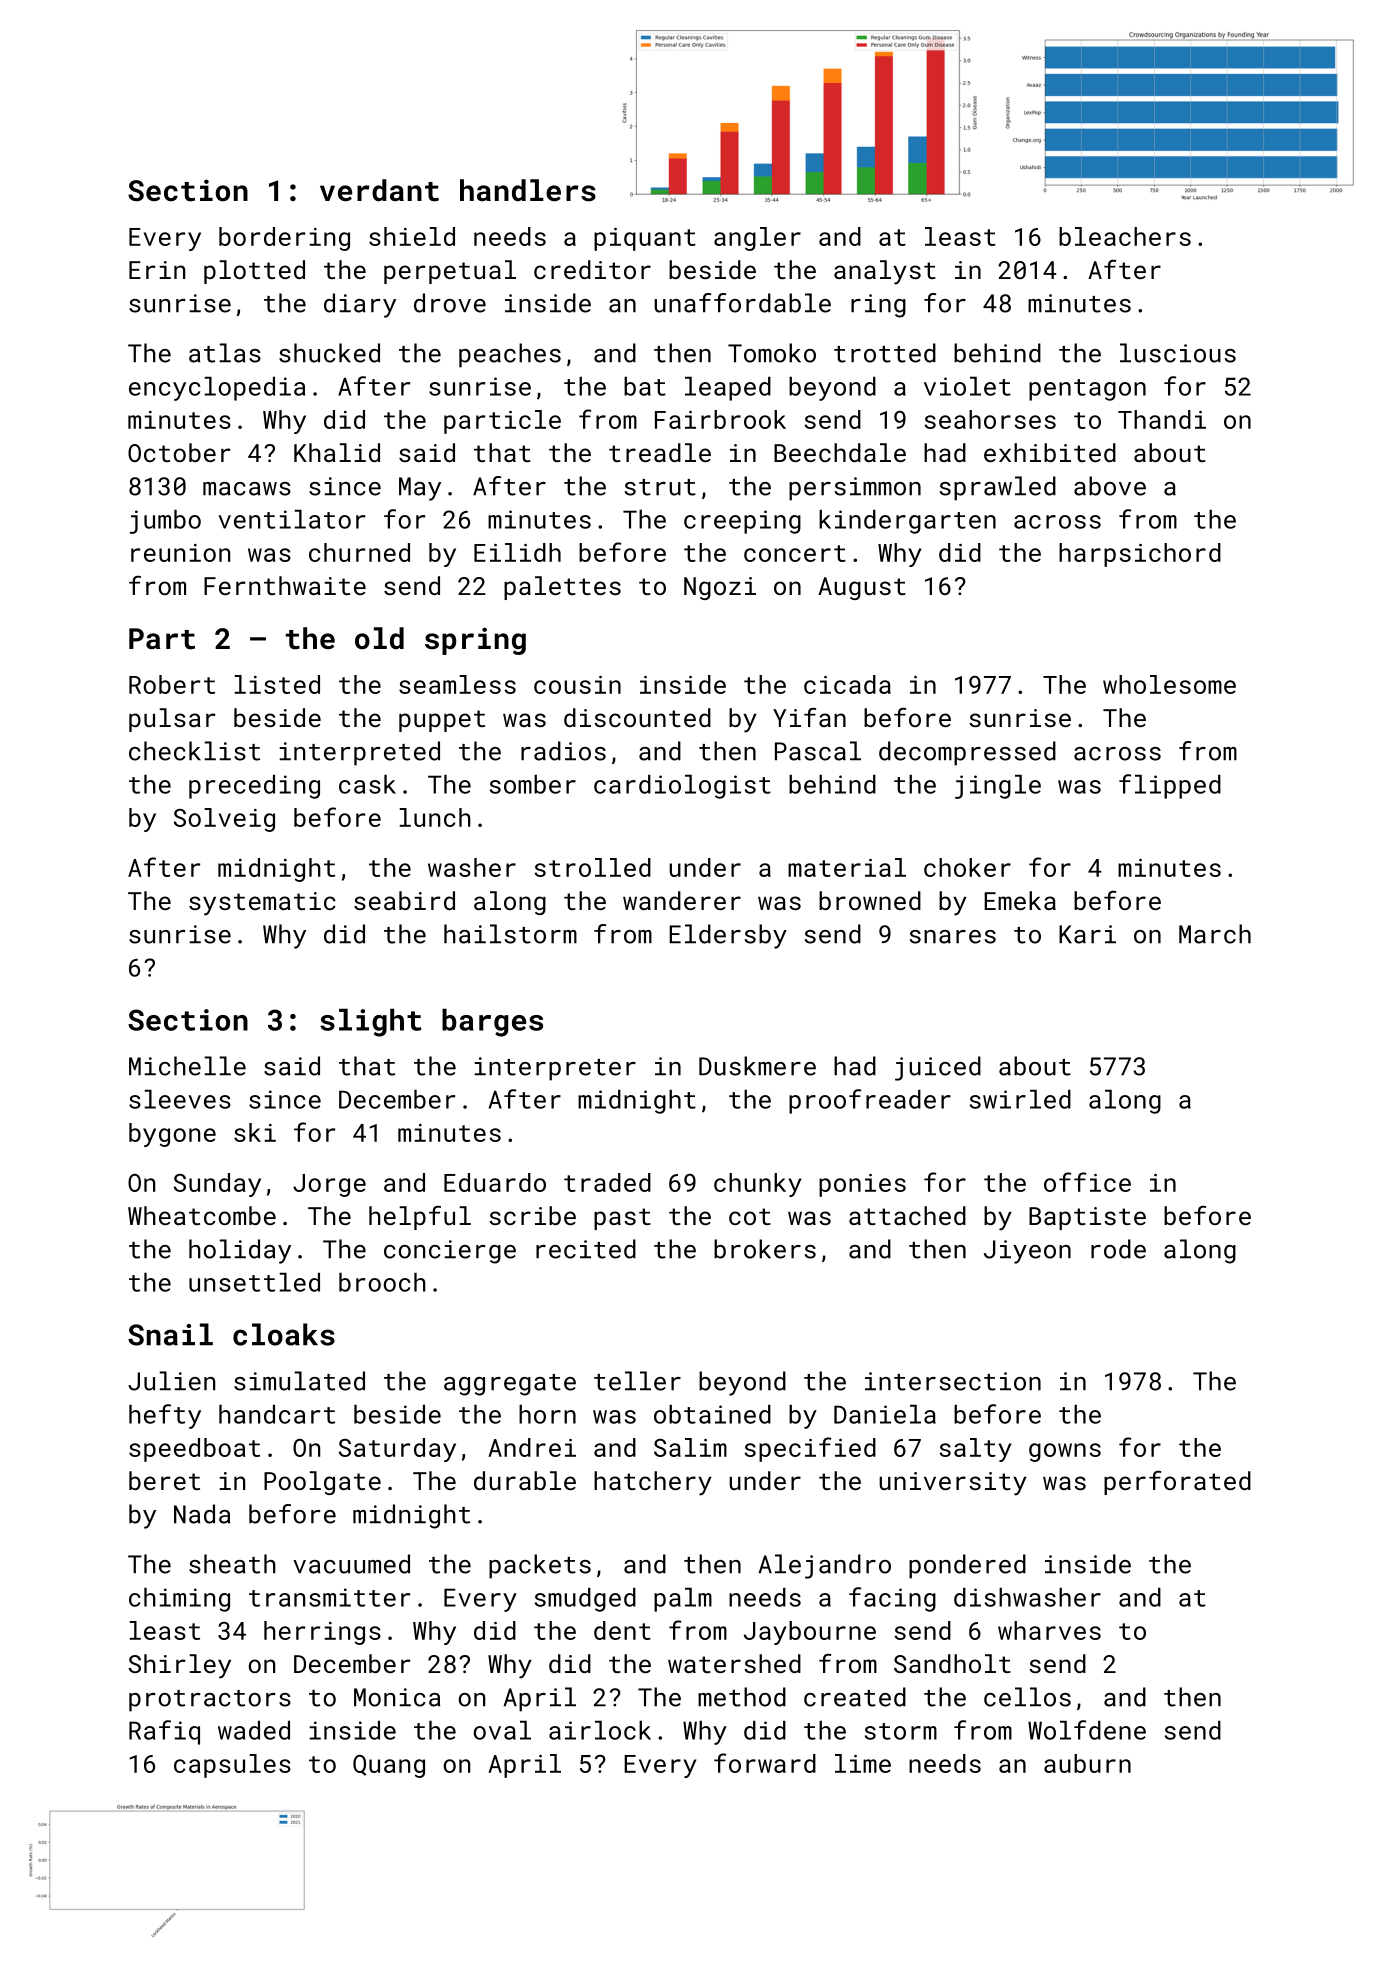 The width and height of the image is (1386, 1969). I want to click on piquant, so click(645, 239).
